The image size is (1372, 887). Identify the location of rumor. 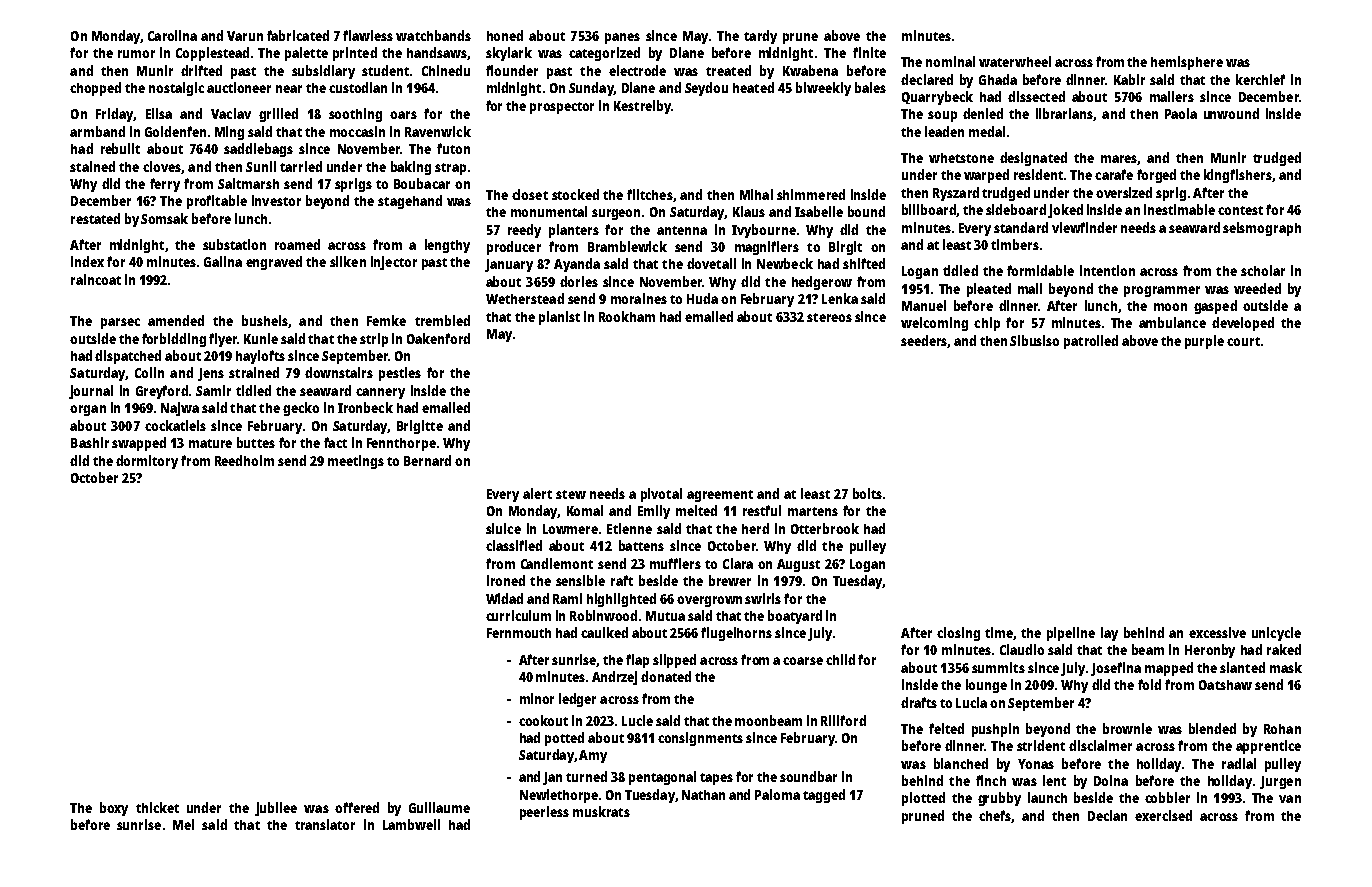
(136, 54).
